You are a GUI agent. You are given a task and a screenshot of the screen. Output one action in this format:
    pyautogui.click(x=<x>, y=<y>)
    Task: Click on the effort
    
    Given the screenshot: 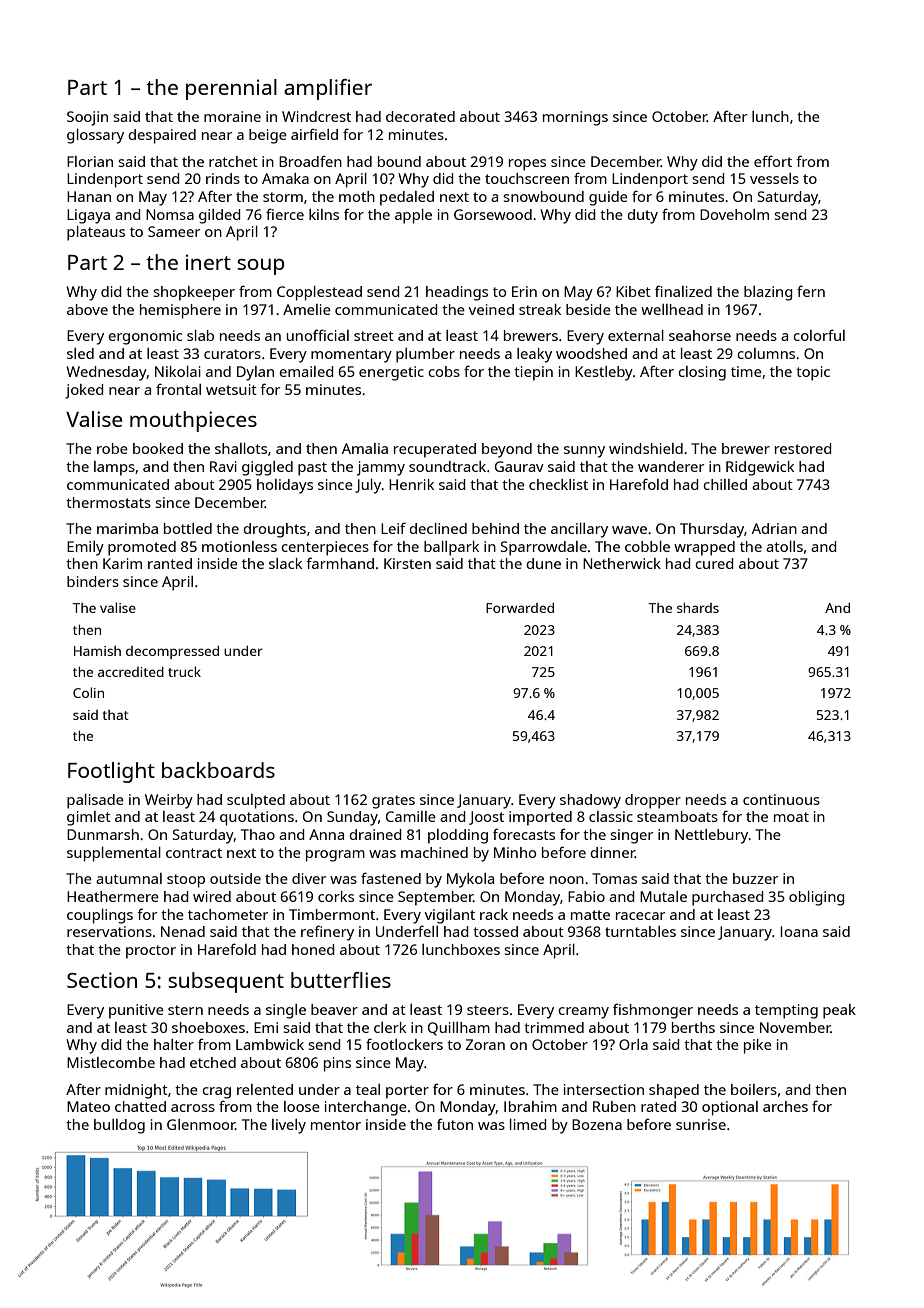 What is the action you would take?
    pyautogui.click(x=773, y=161)
